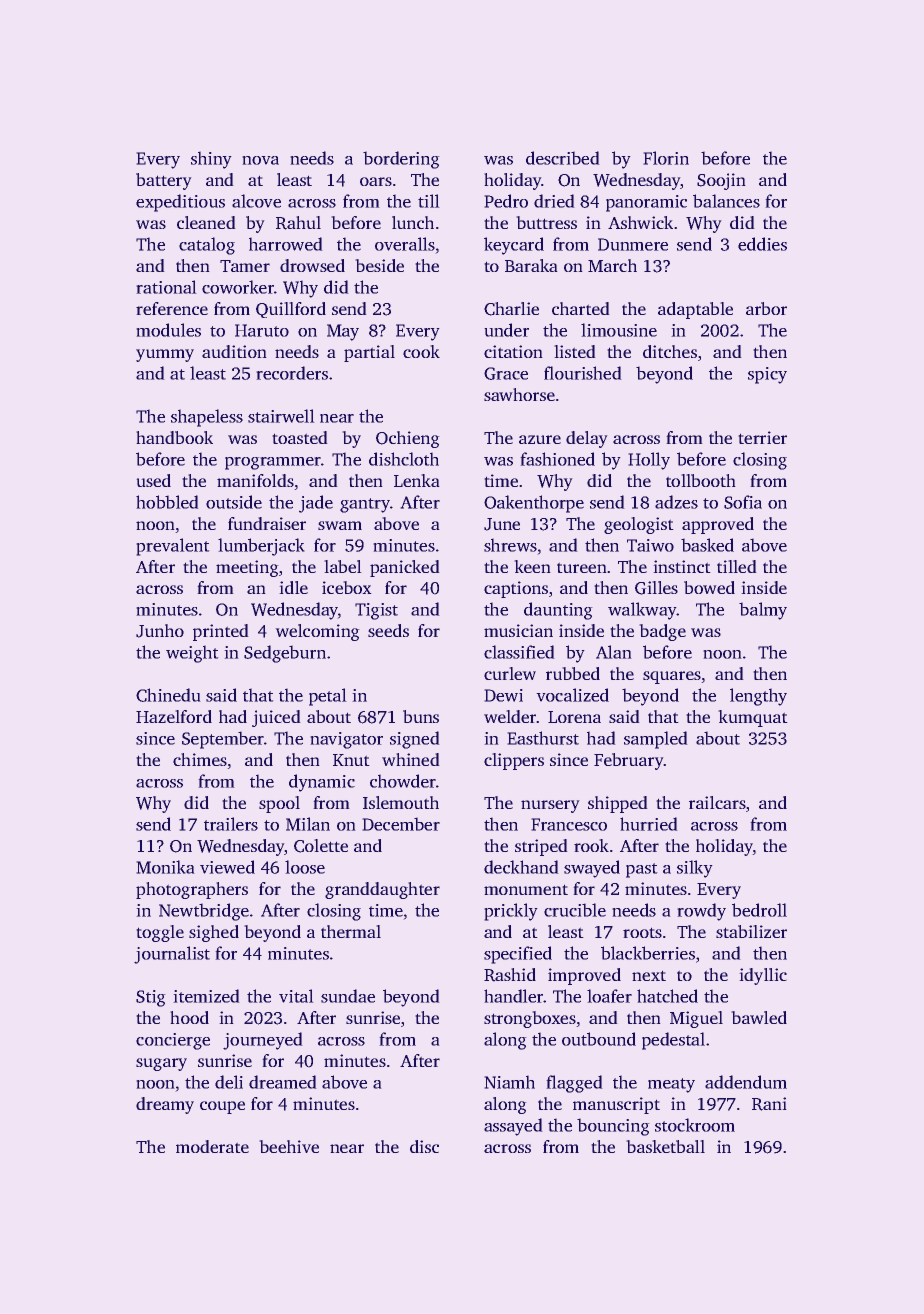 This page has width=924, height=1314. What do you see at coordinates (682, 566) in the page?
I see `instinct` at bounding box center [682, 566].
